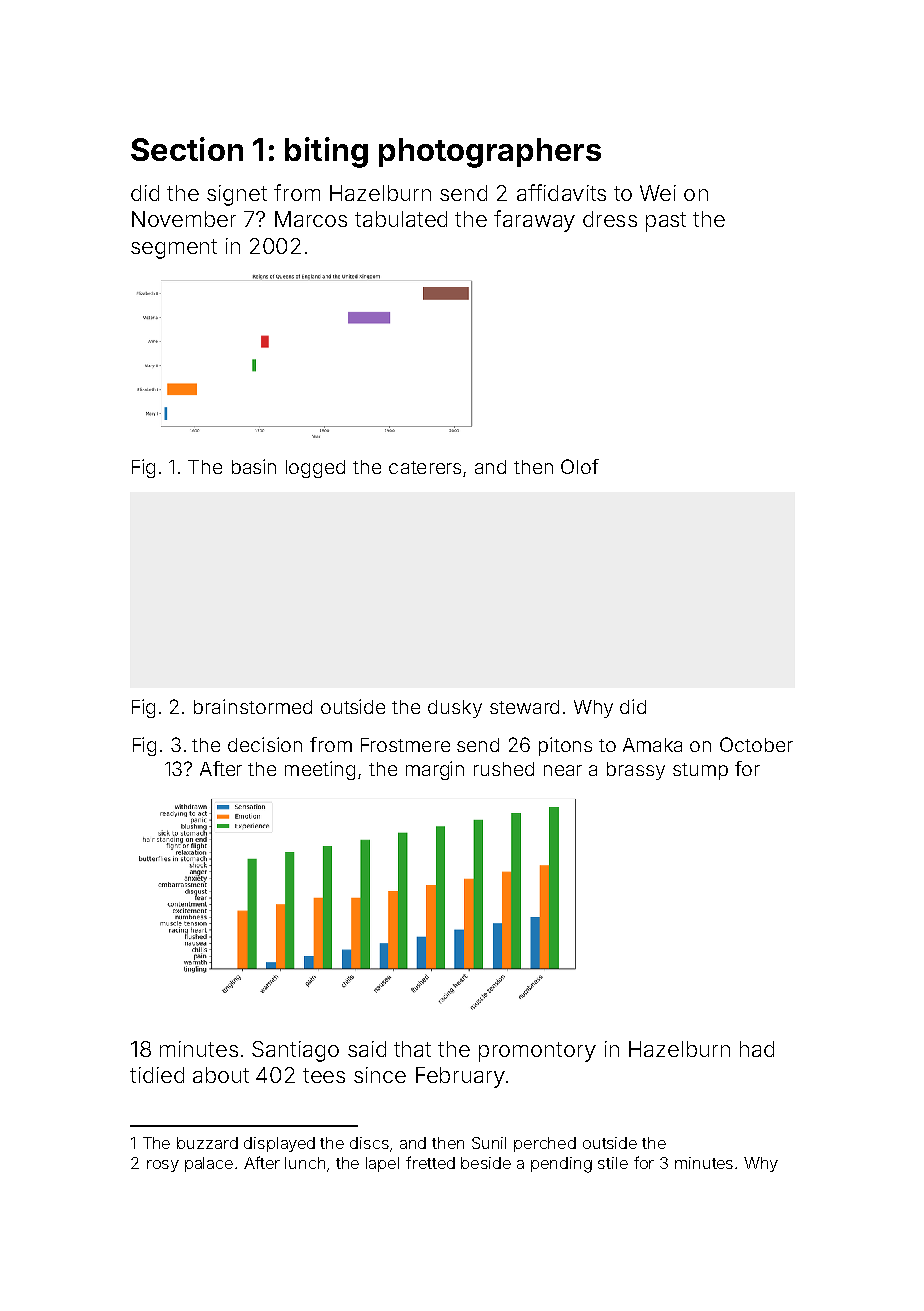  Describe the element at coordinates (658, 193) in the image. I see `Wei` at that location.
